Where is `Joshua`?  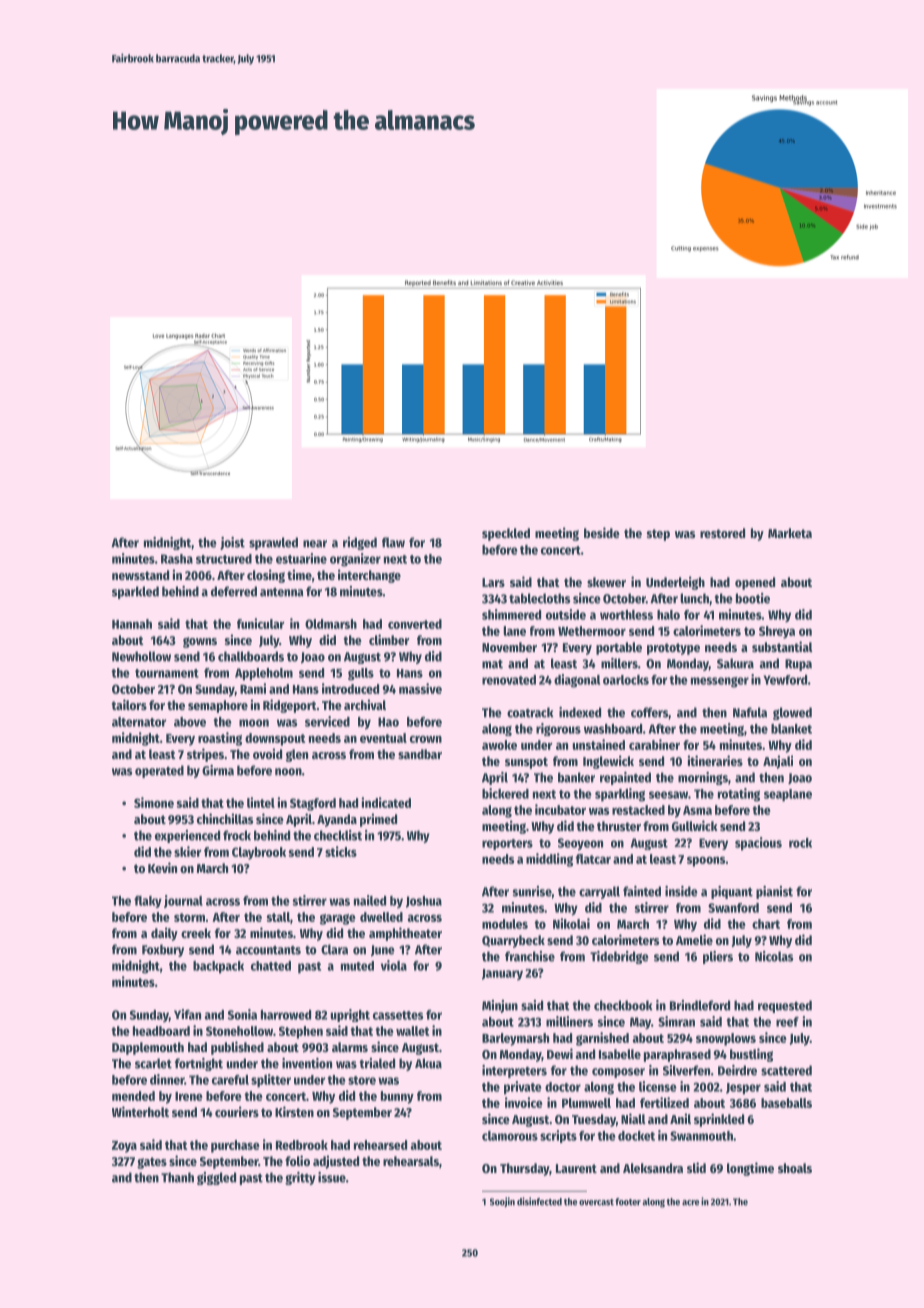
Joshua is located at coordinates (424, 902).
